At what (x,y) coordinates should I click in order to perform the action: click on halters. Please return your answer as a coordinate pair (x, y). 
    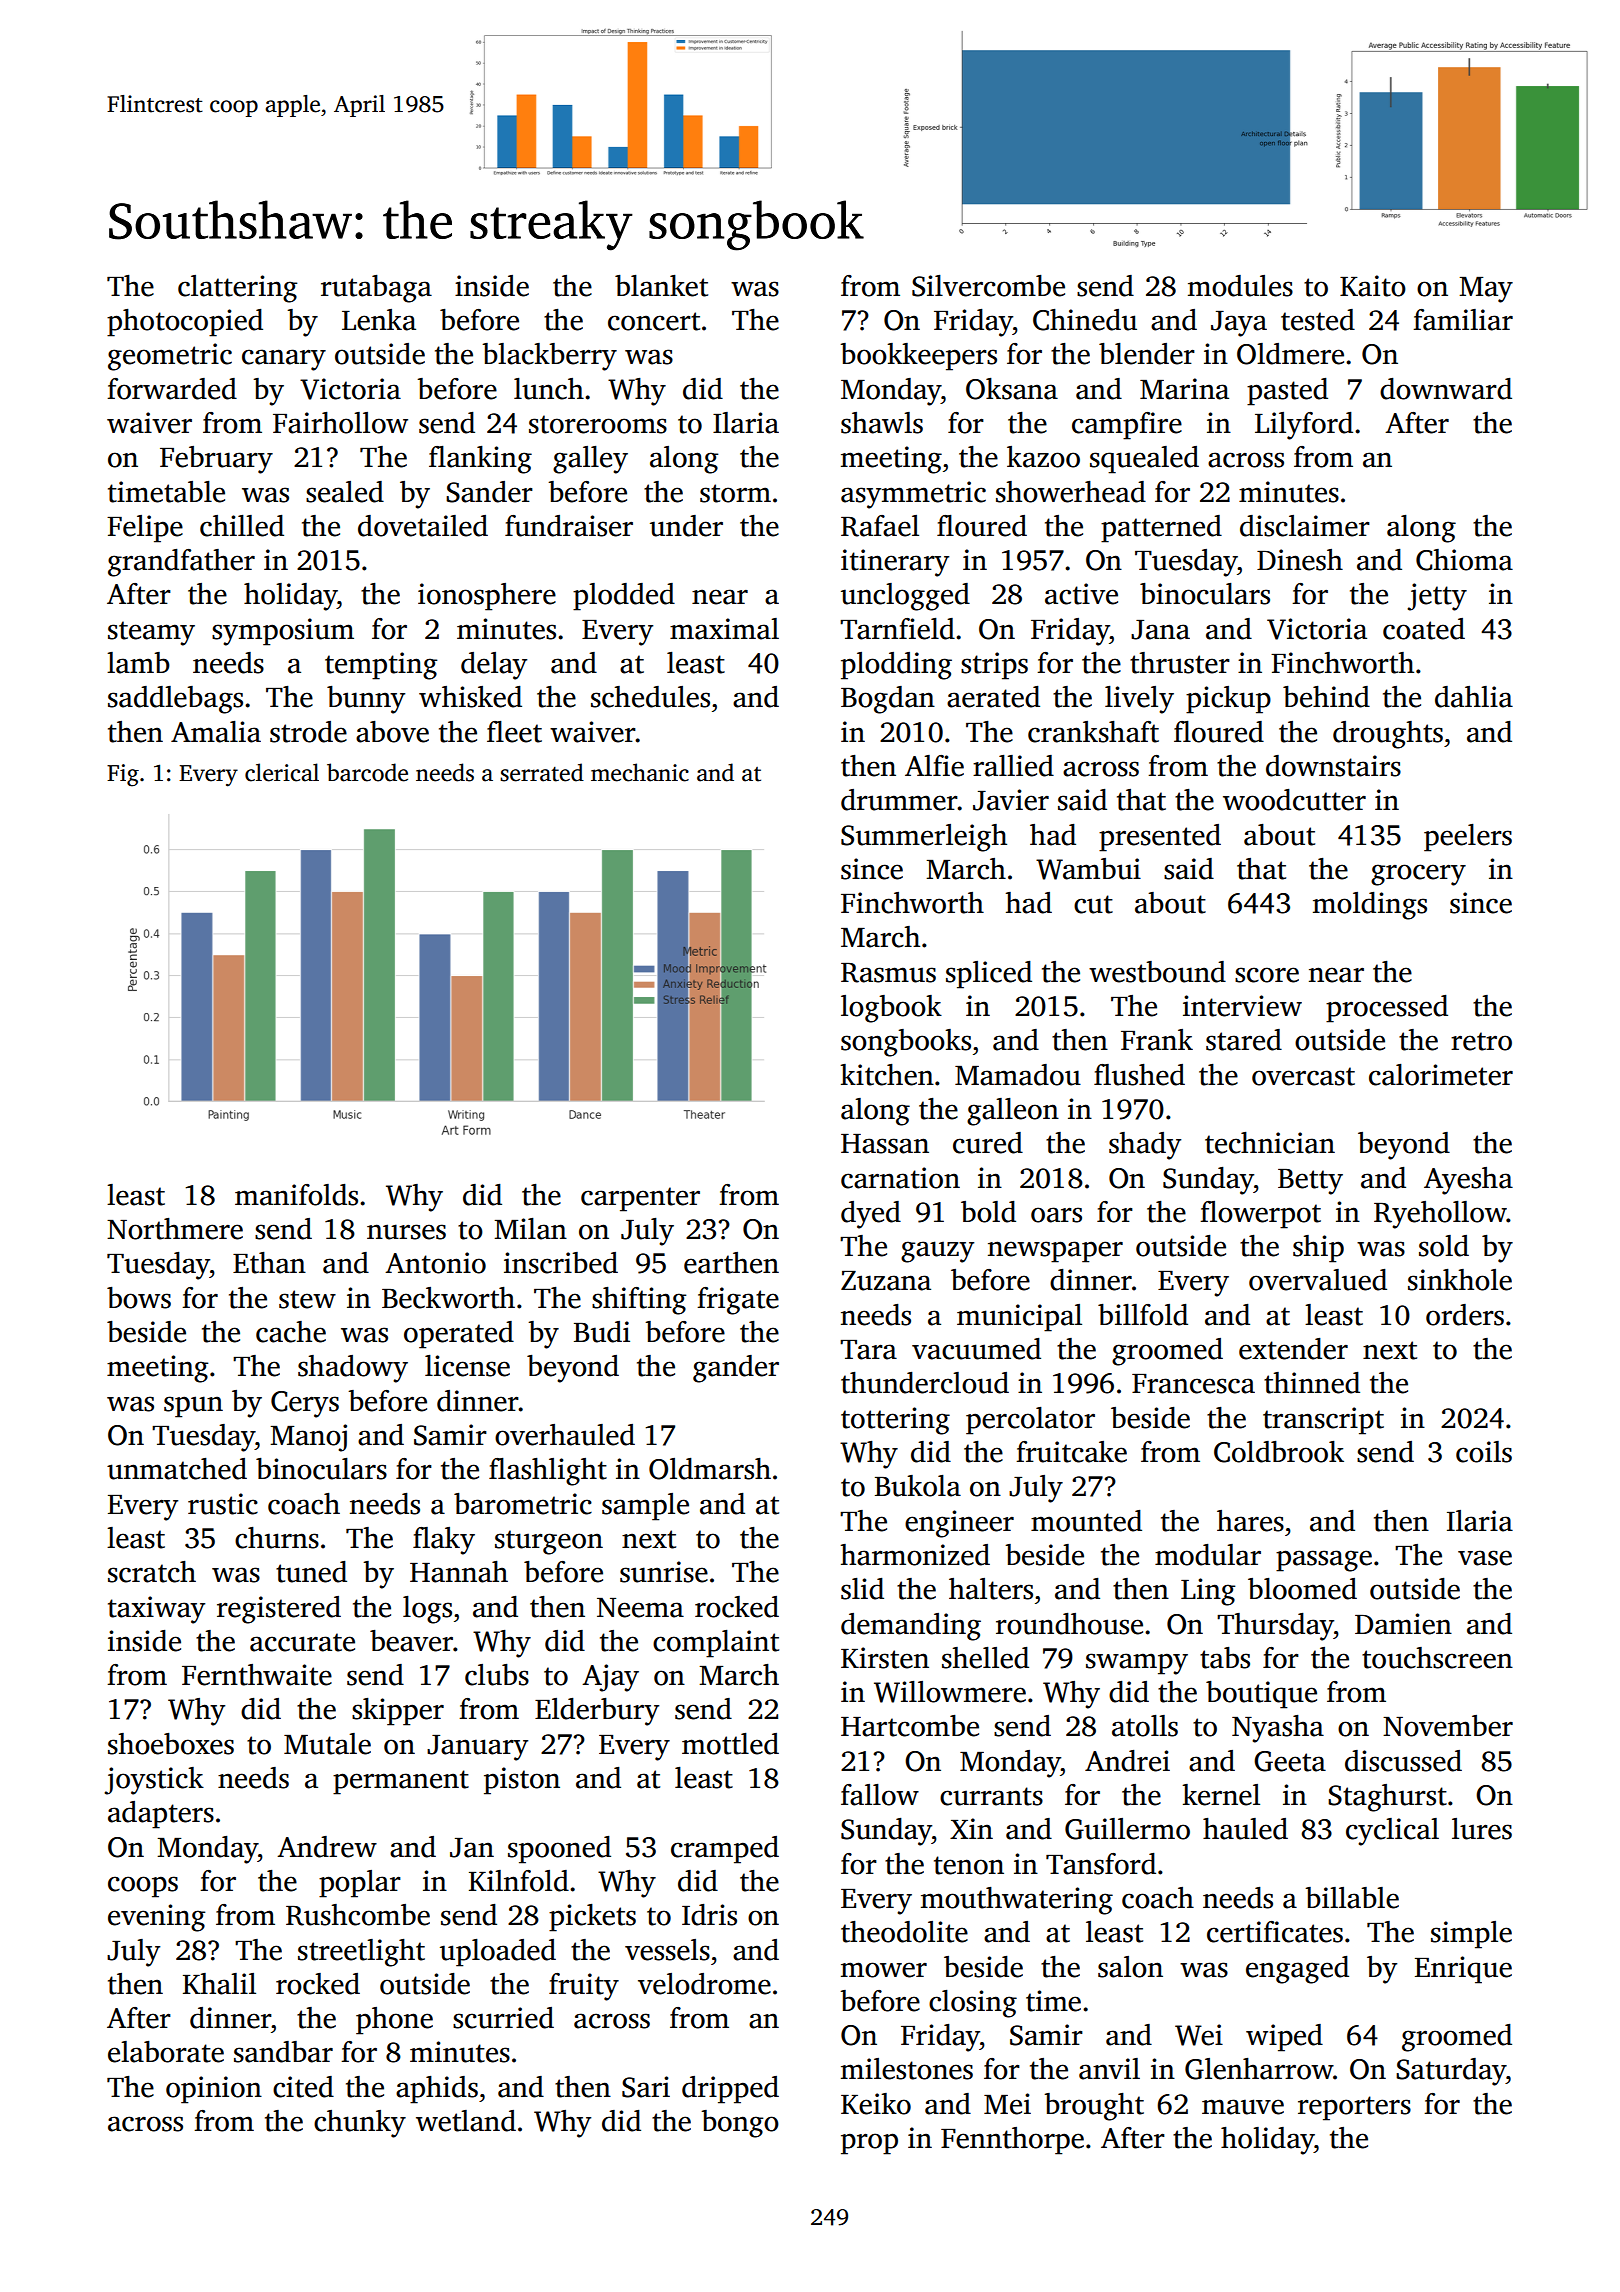
    Looking at the image, I should click on (991, 1589).
